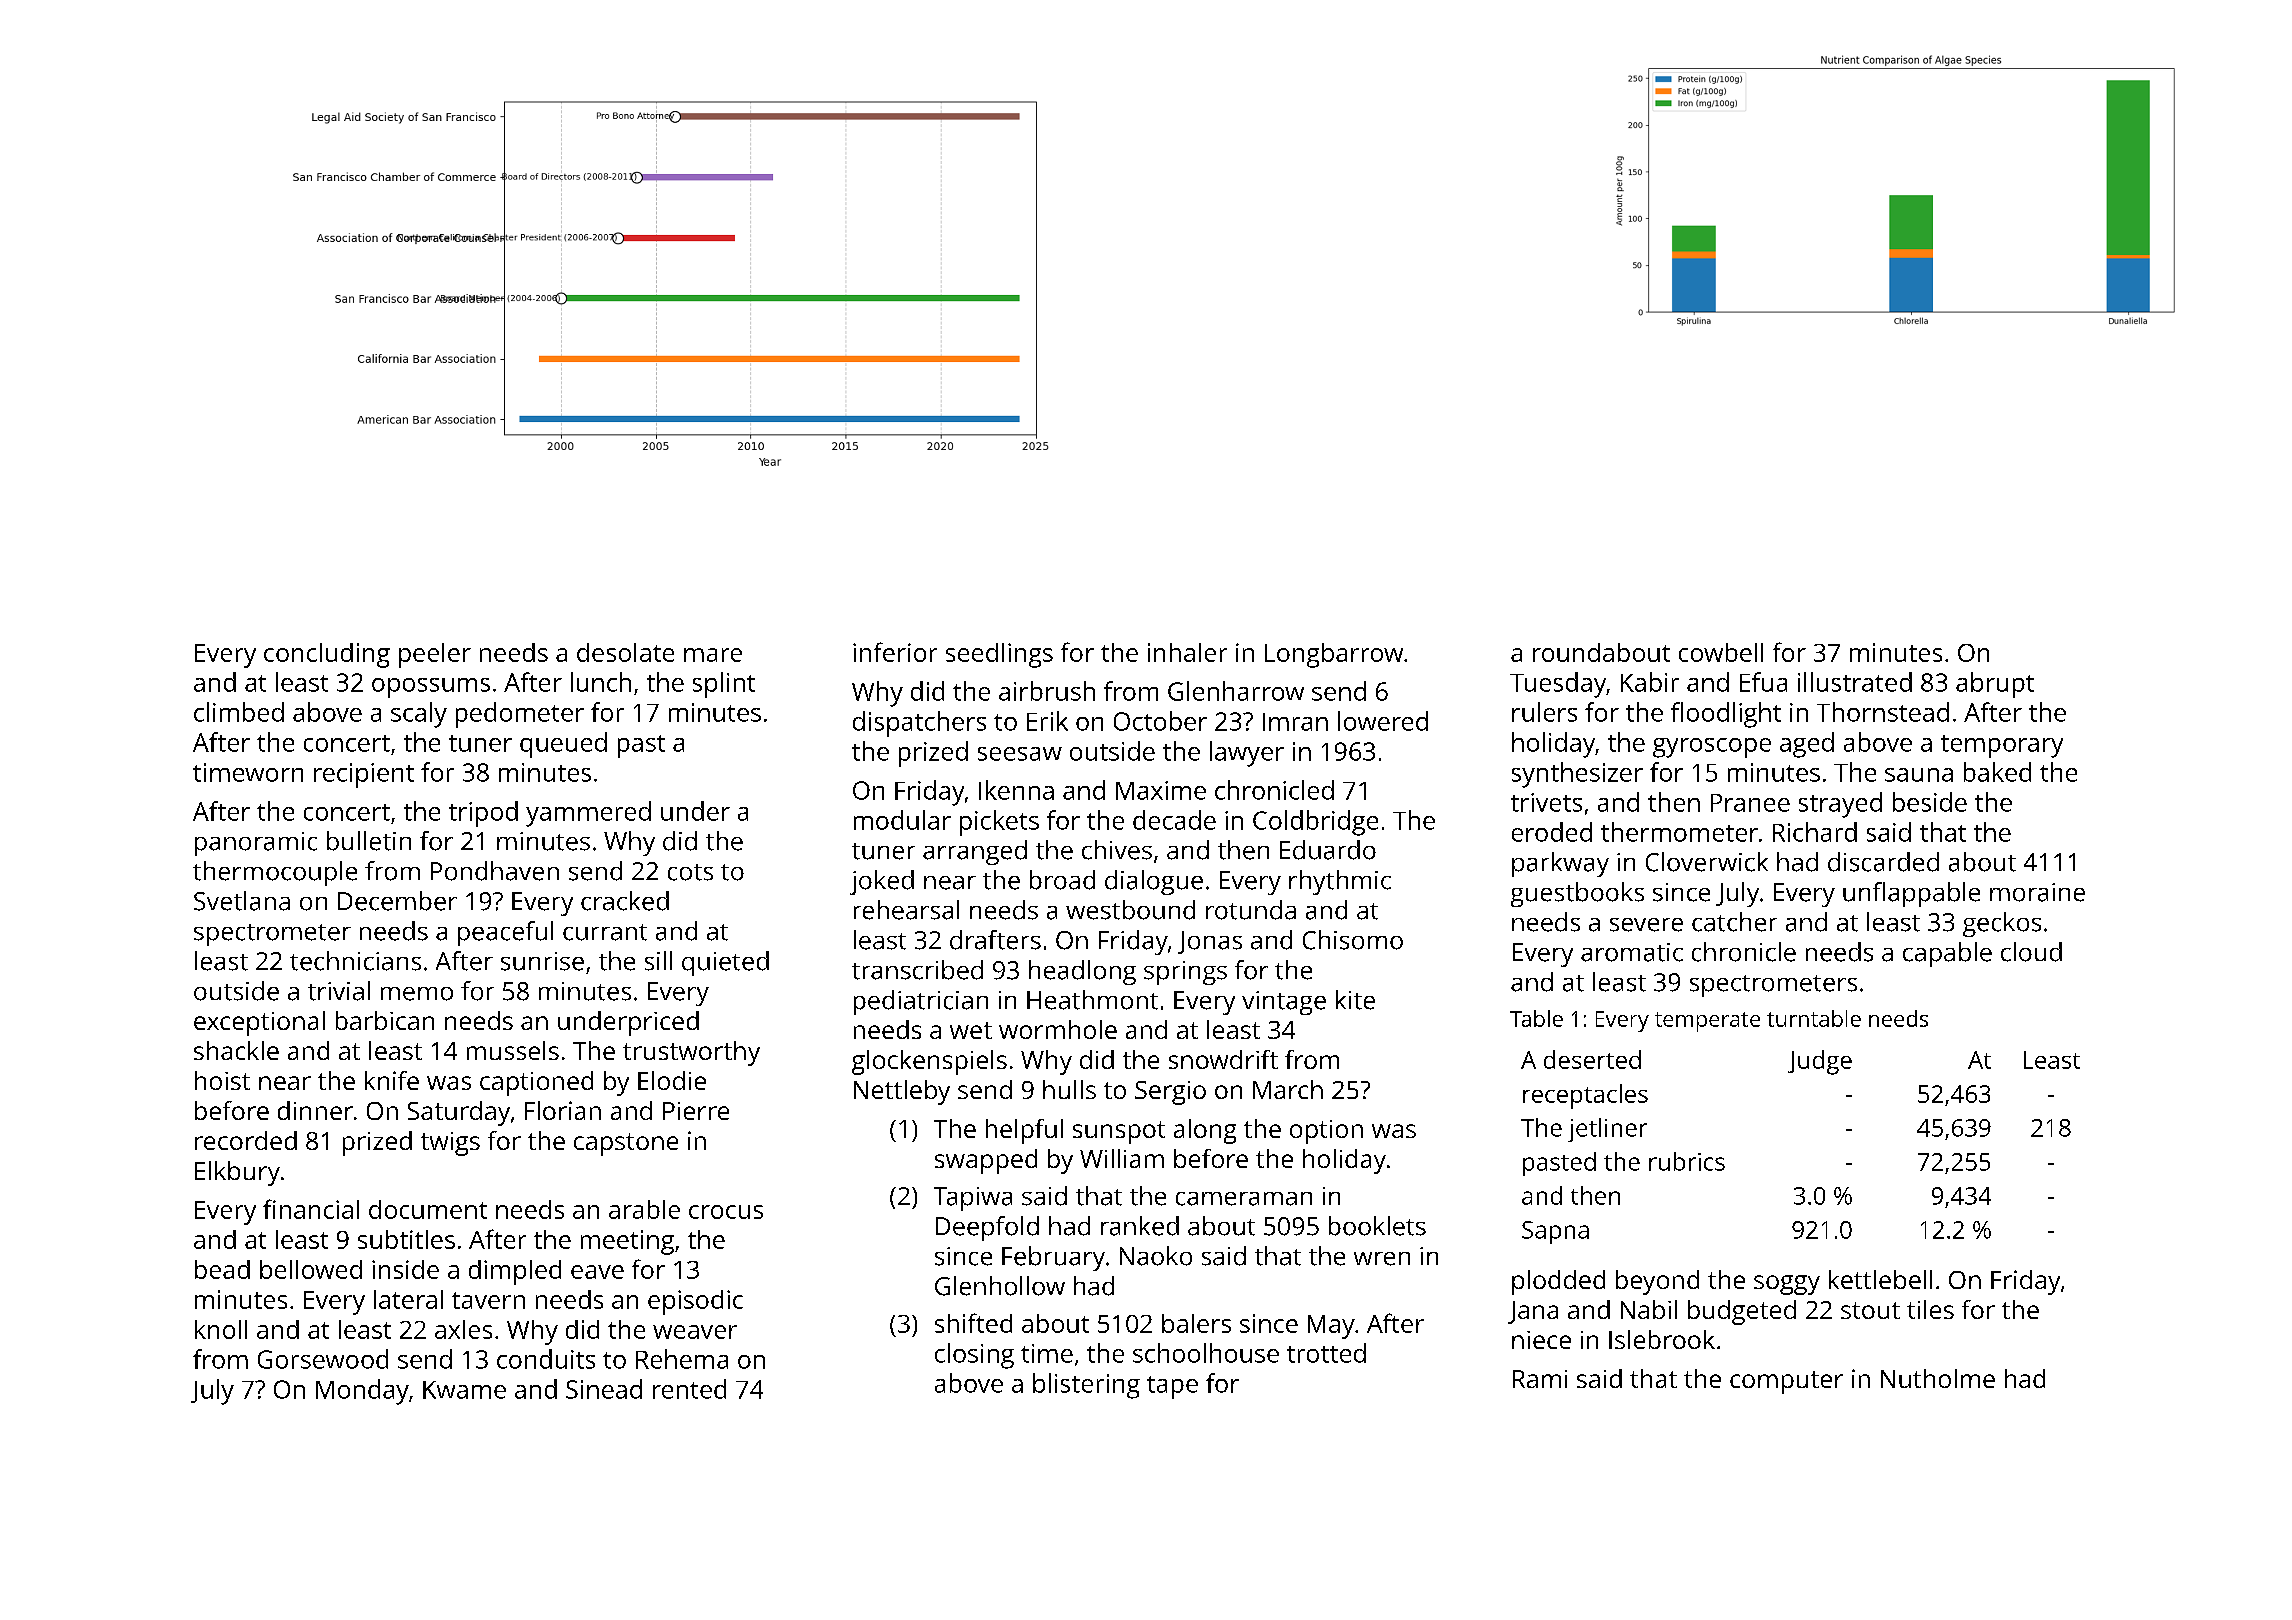  What do you see at coordinates (327, 655) in the screenshot?
I see `concluding` at bounding box center [327, 655].
